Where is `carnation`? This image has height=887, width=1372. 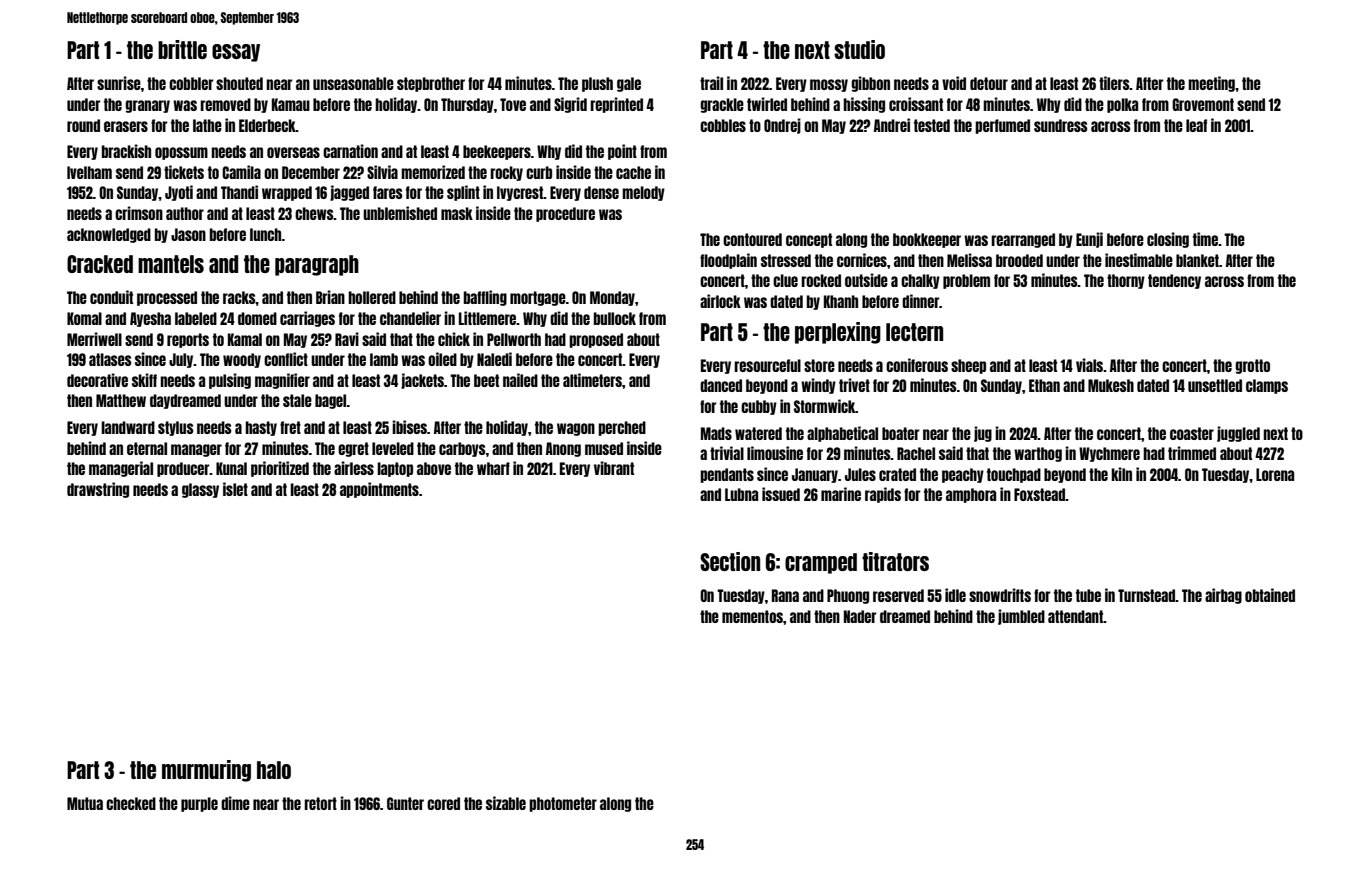 carnation is located at coordinates (350, 151).
